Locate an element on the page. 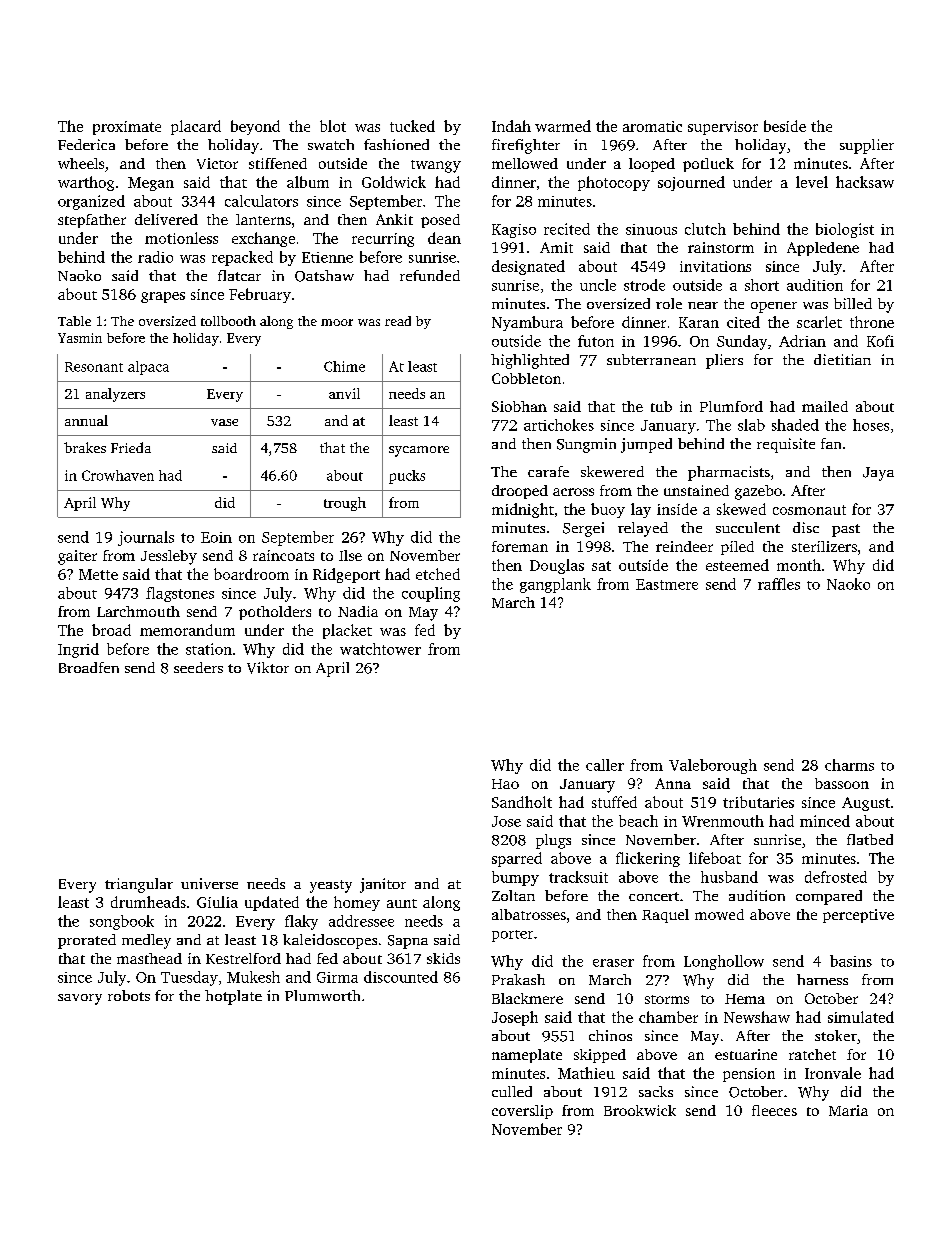 The width and height of the page is (952, 1233). aunt is located at coordinates (402, 903).
